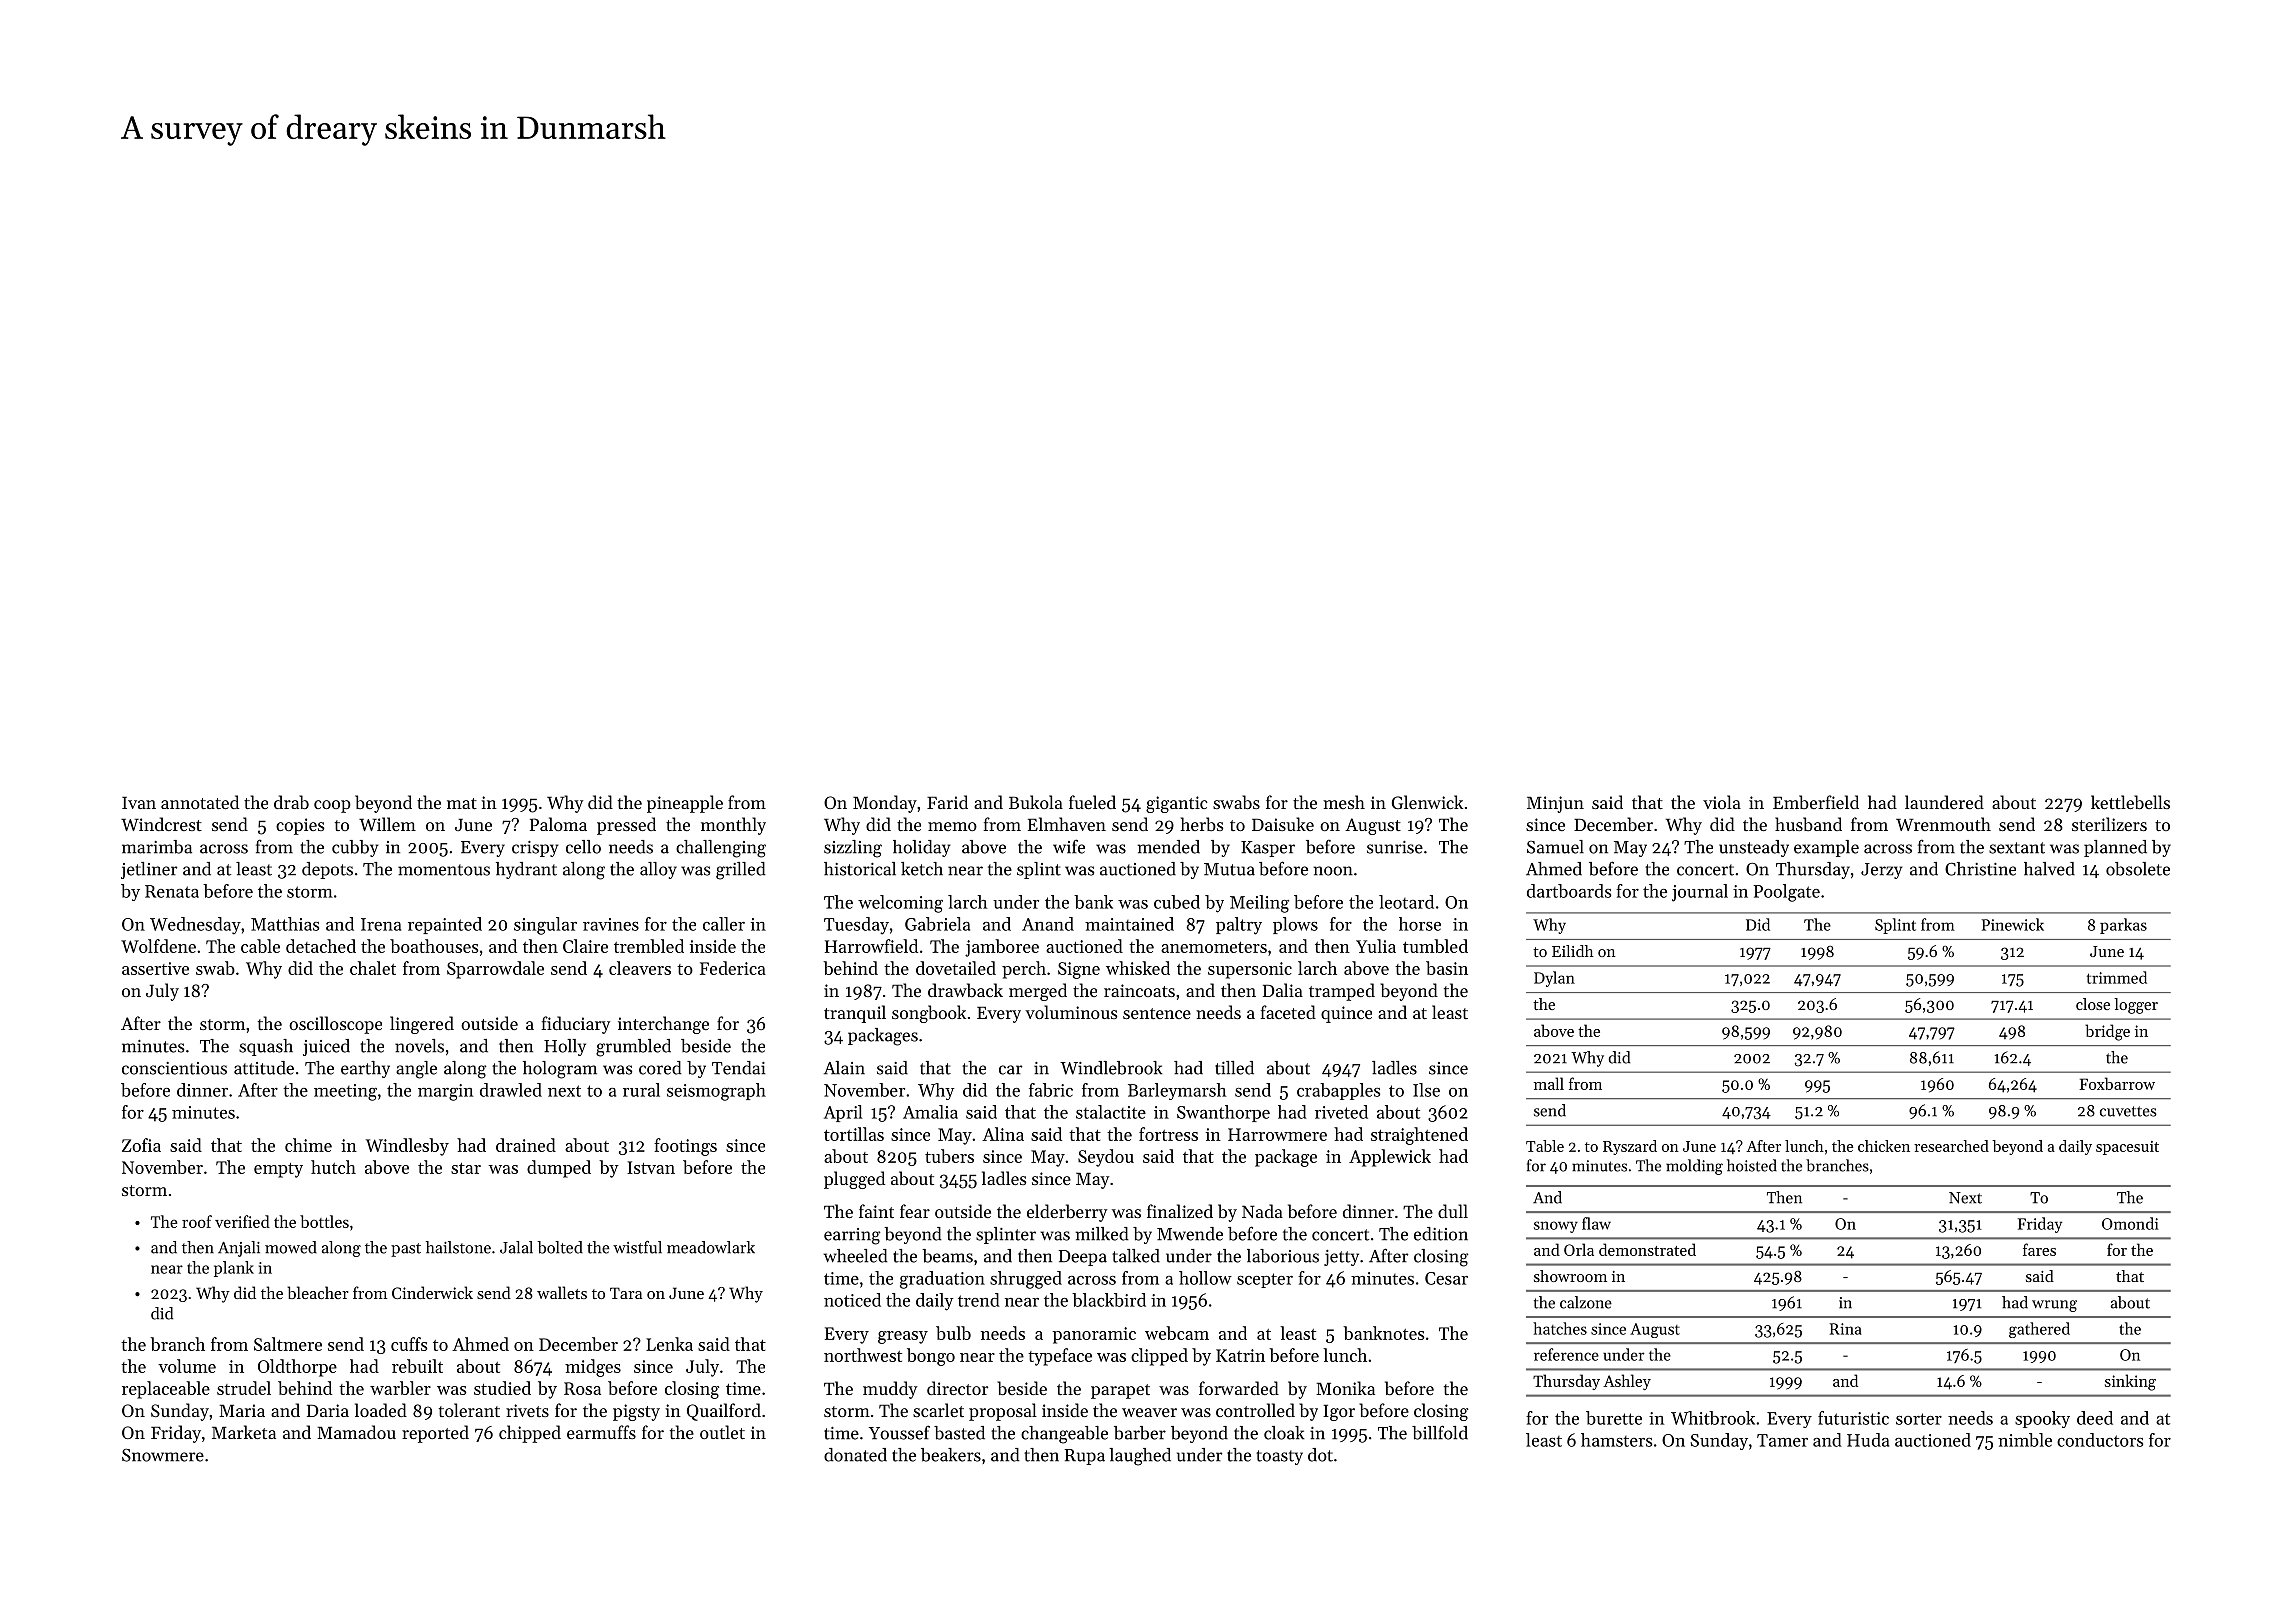  Describe the element at coordinates (1570, 1276) in the image. I see `showroom` at that location.
